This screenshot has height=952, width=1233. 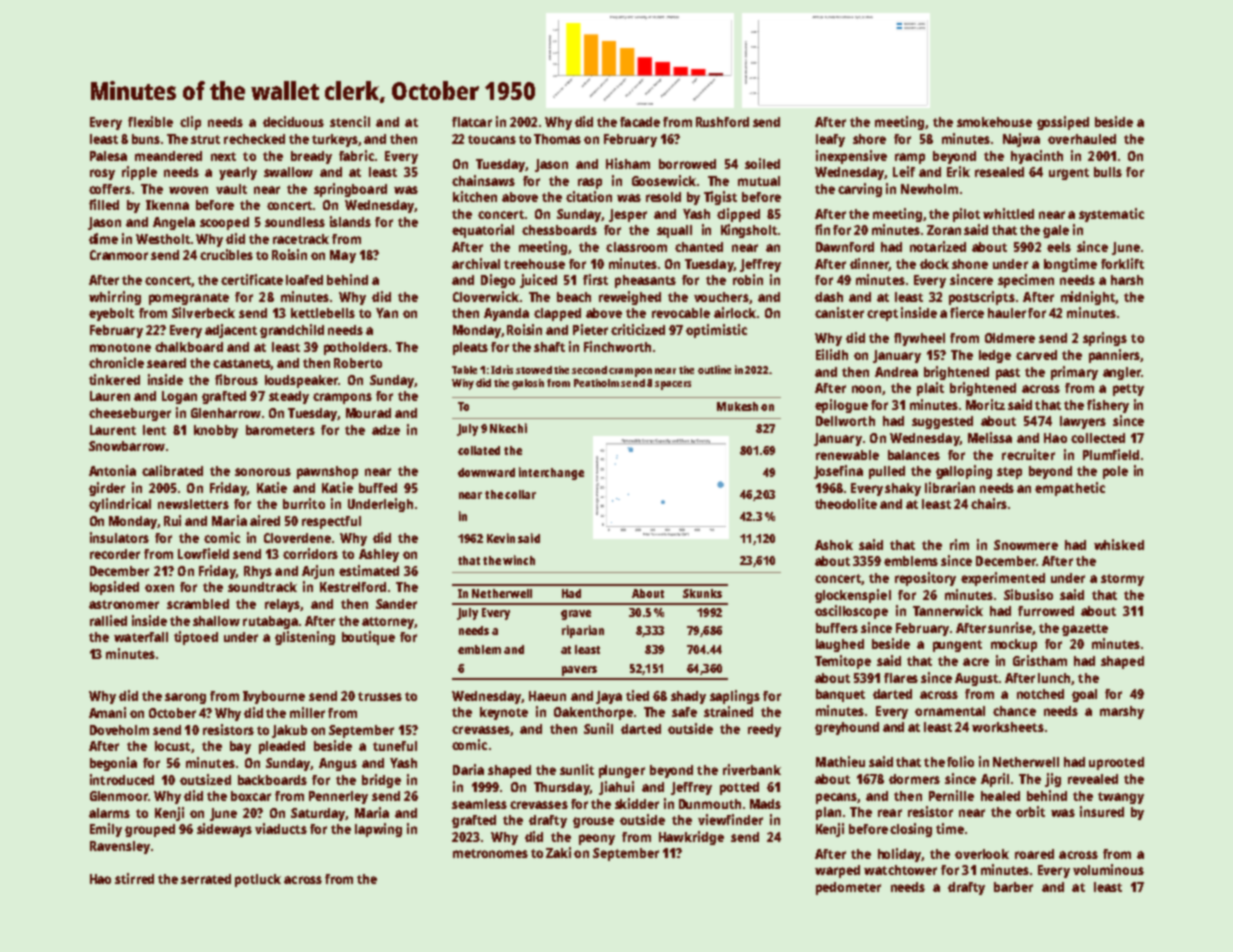 What do you see at coordinates (837, 628) in the screenshot?
I see `buffers` at bounding box center [837, 628].
